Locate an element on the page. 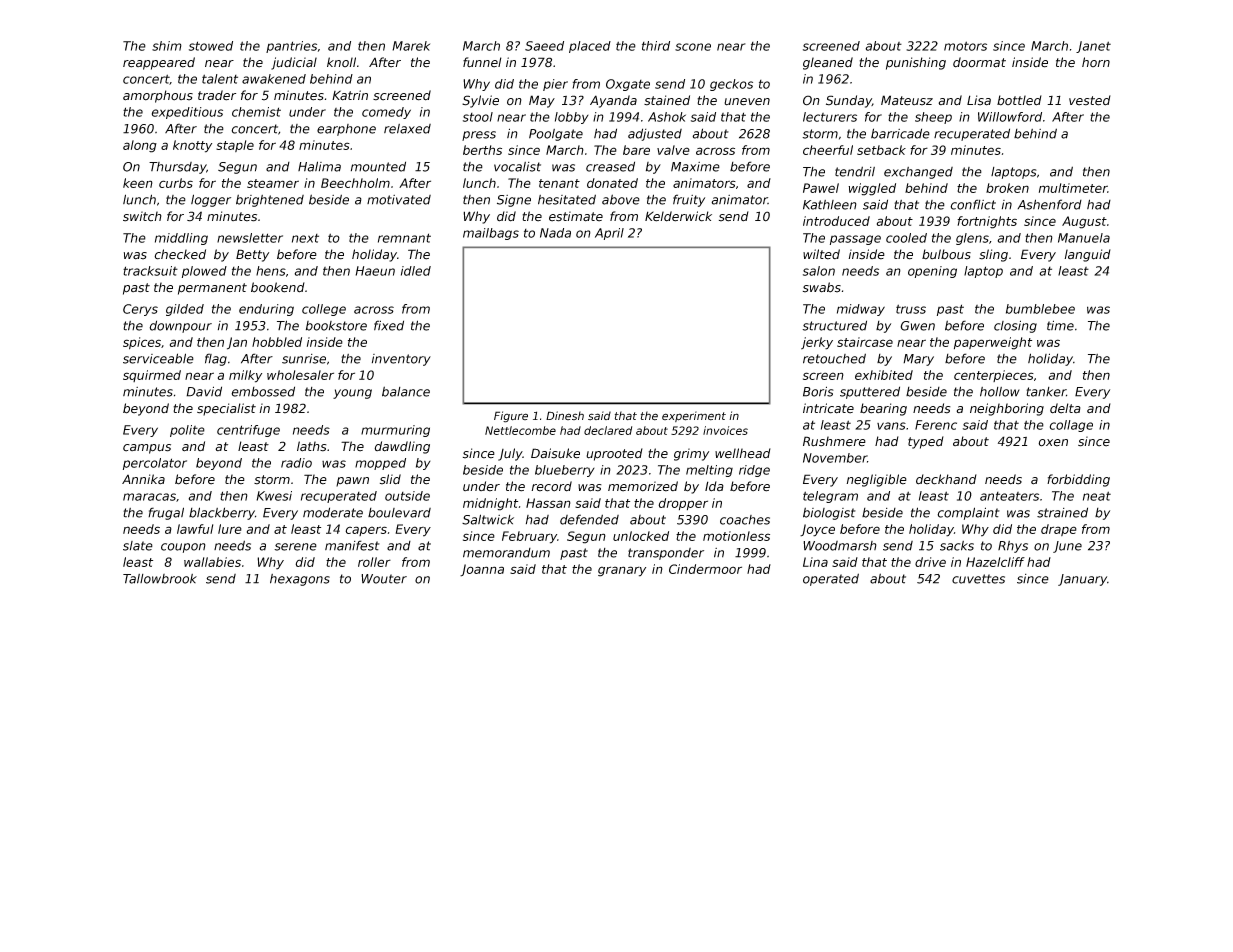 The image size is (1233, 952). January is located at coordinates (1082, 580).
